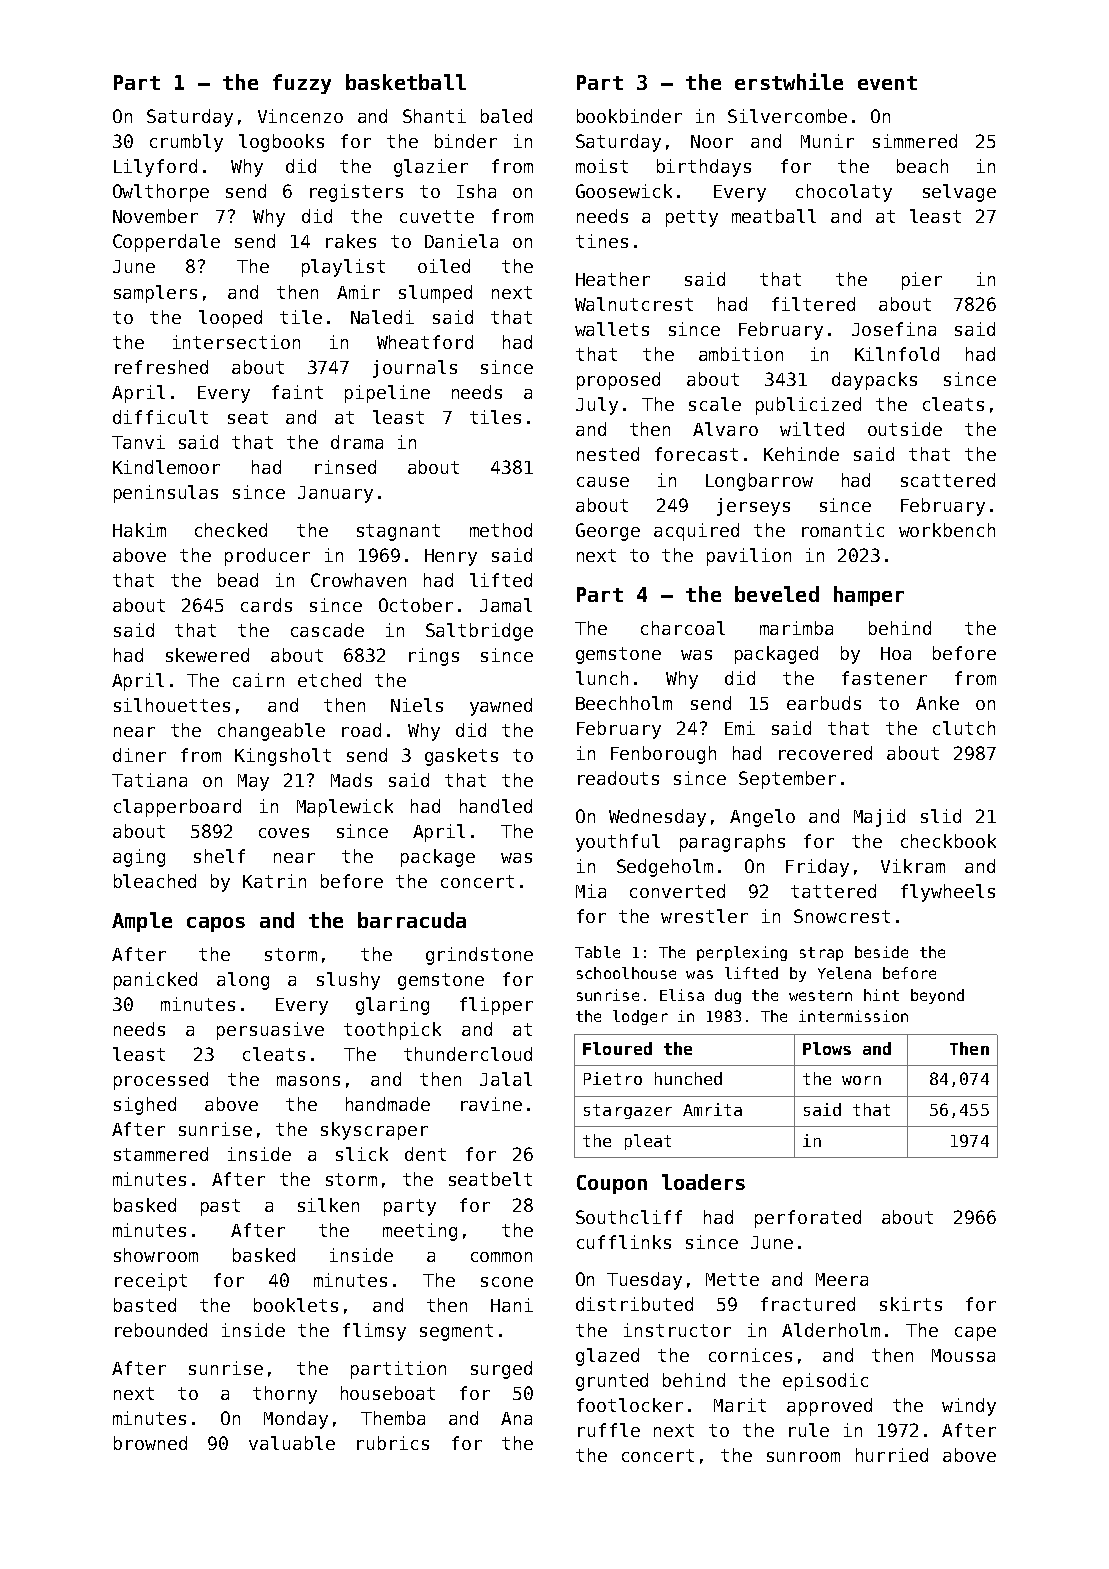 The image size is (1109, 1569). Describe the element at coordinates (501, 1370) in the image. I see `surged` at that location.
